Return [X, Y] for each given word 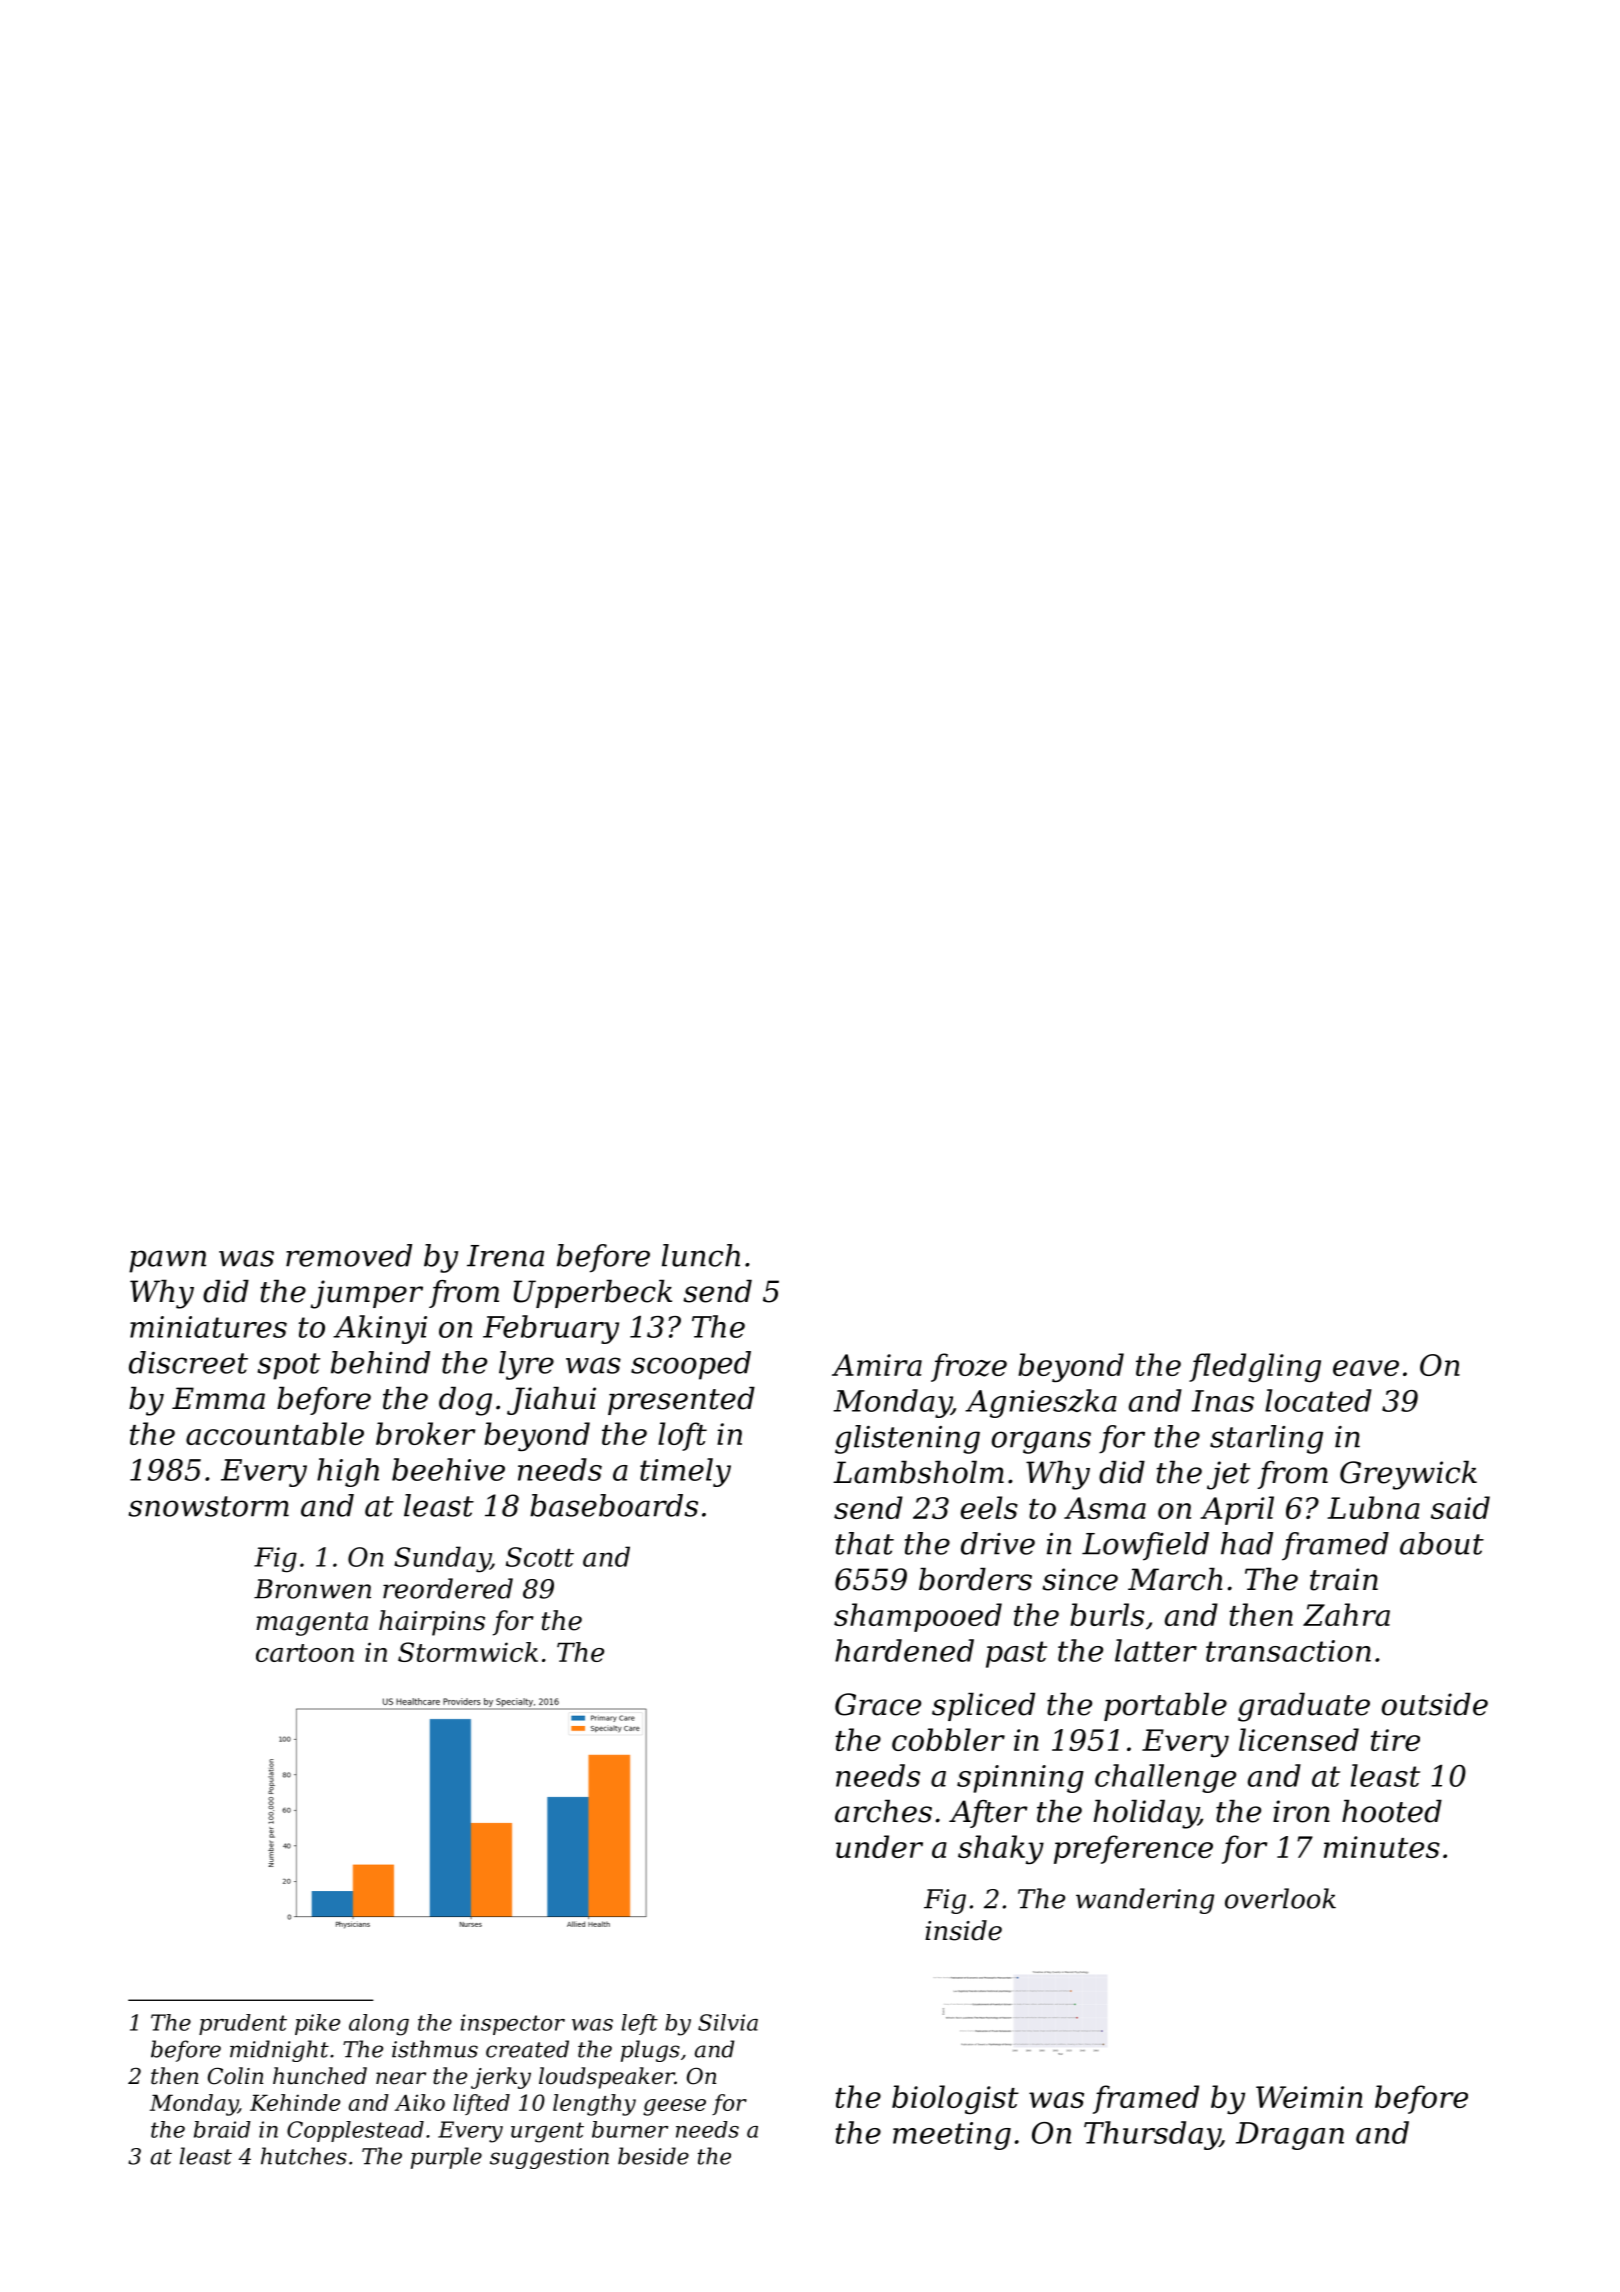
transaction [1288, 1651]
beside [653, 2156]
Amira [877, 1365]
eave [1366, 1368]
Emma [218, 1398]
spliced [983, 1707]
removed [349, 1255]
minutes [1382, 1847]
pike [317, 2024]
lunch [701, 1255]
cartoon [305, 1653]
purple [446, 2158]
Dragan [1290, 2136]
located [1318, 1400]
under [879, 1846]
